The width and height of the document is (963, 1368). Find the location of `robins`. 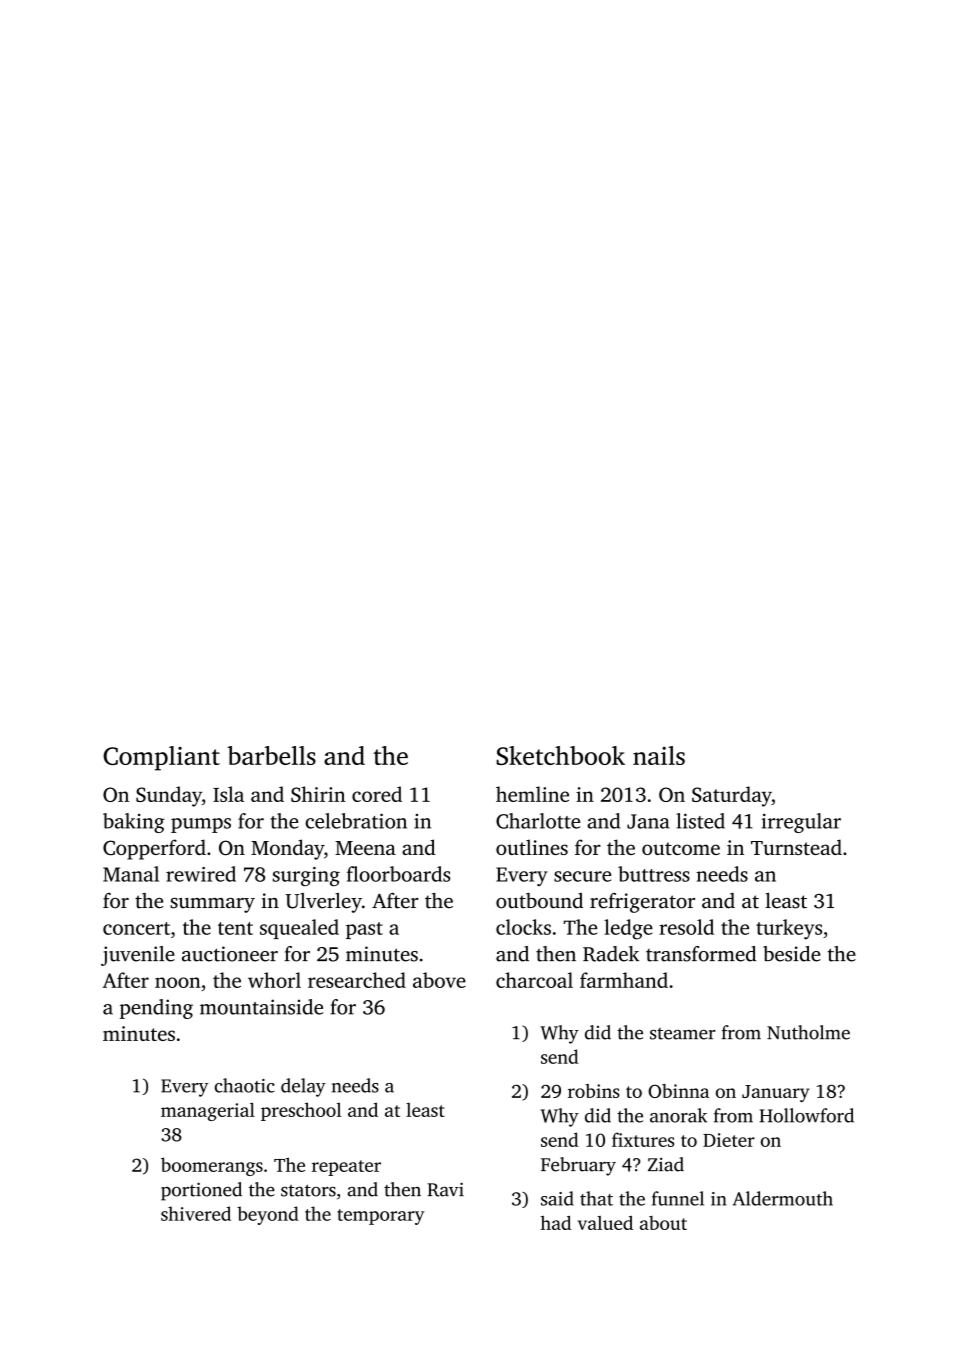

robins is located at coordinates (594, 1091).
